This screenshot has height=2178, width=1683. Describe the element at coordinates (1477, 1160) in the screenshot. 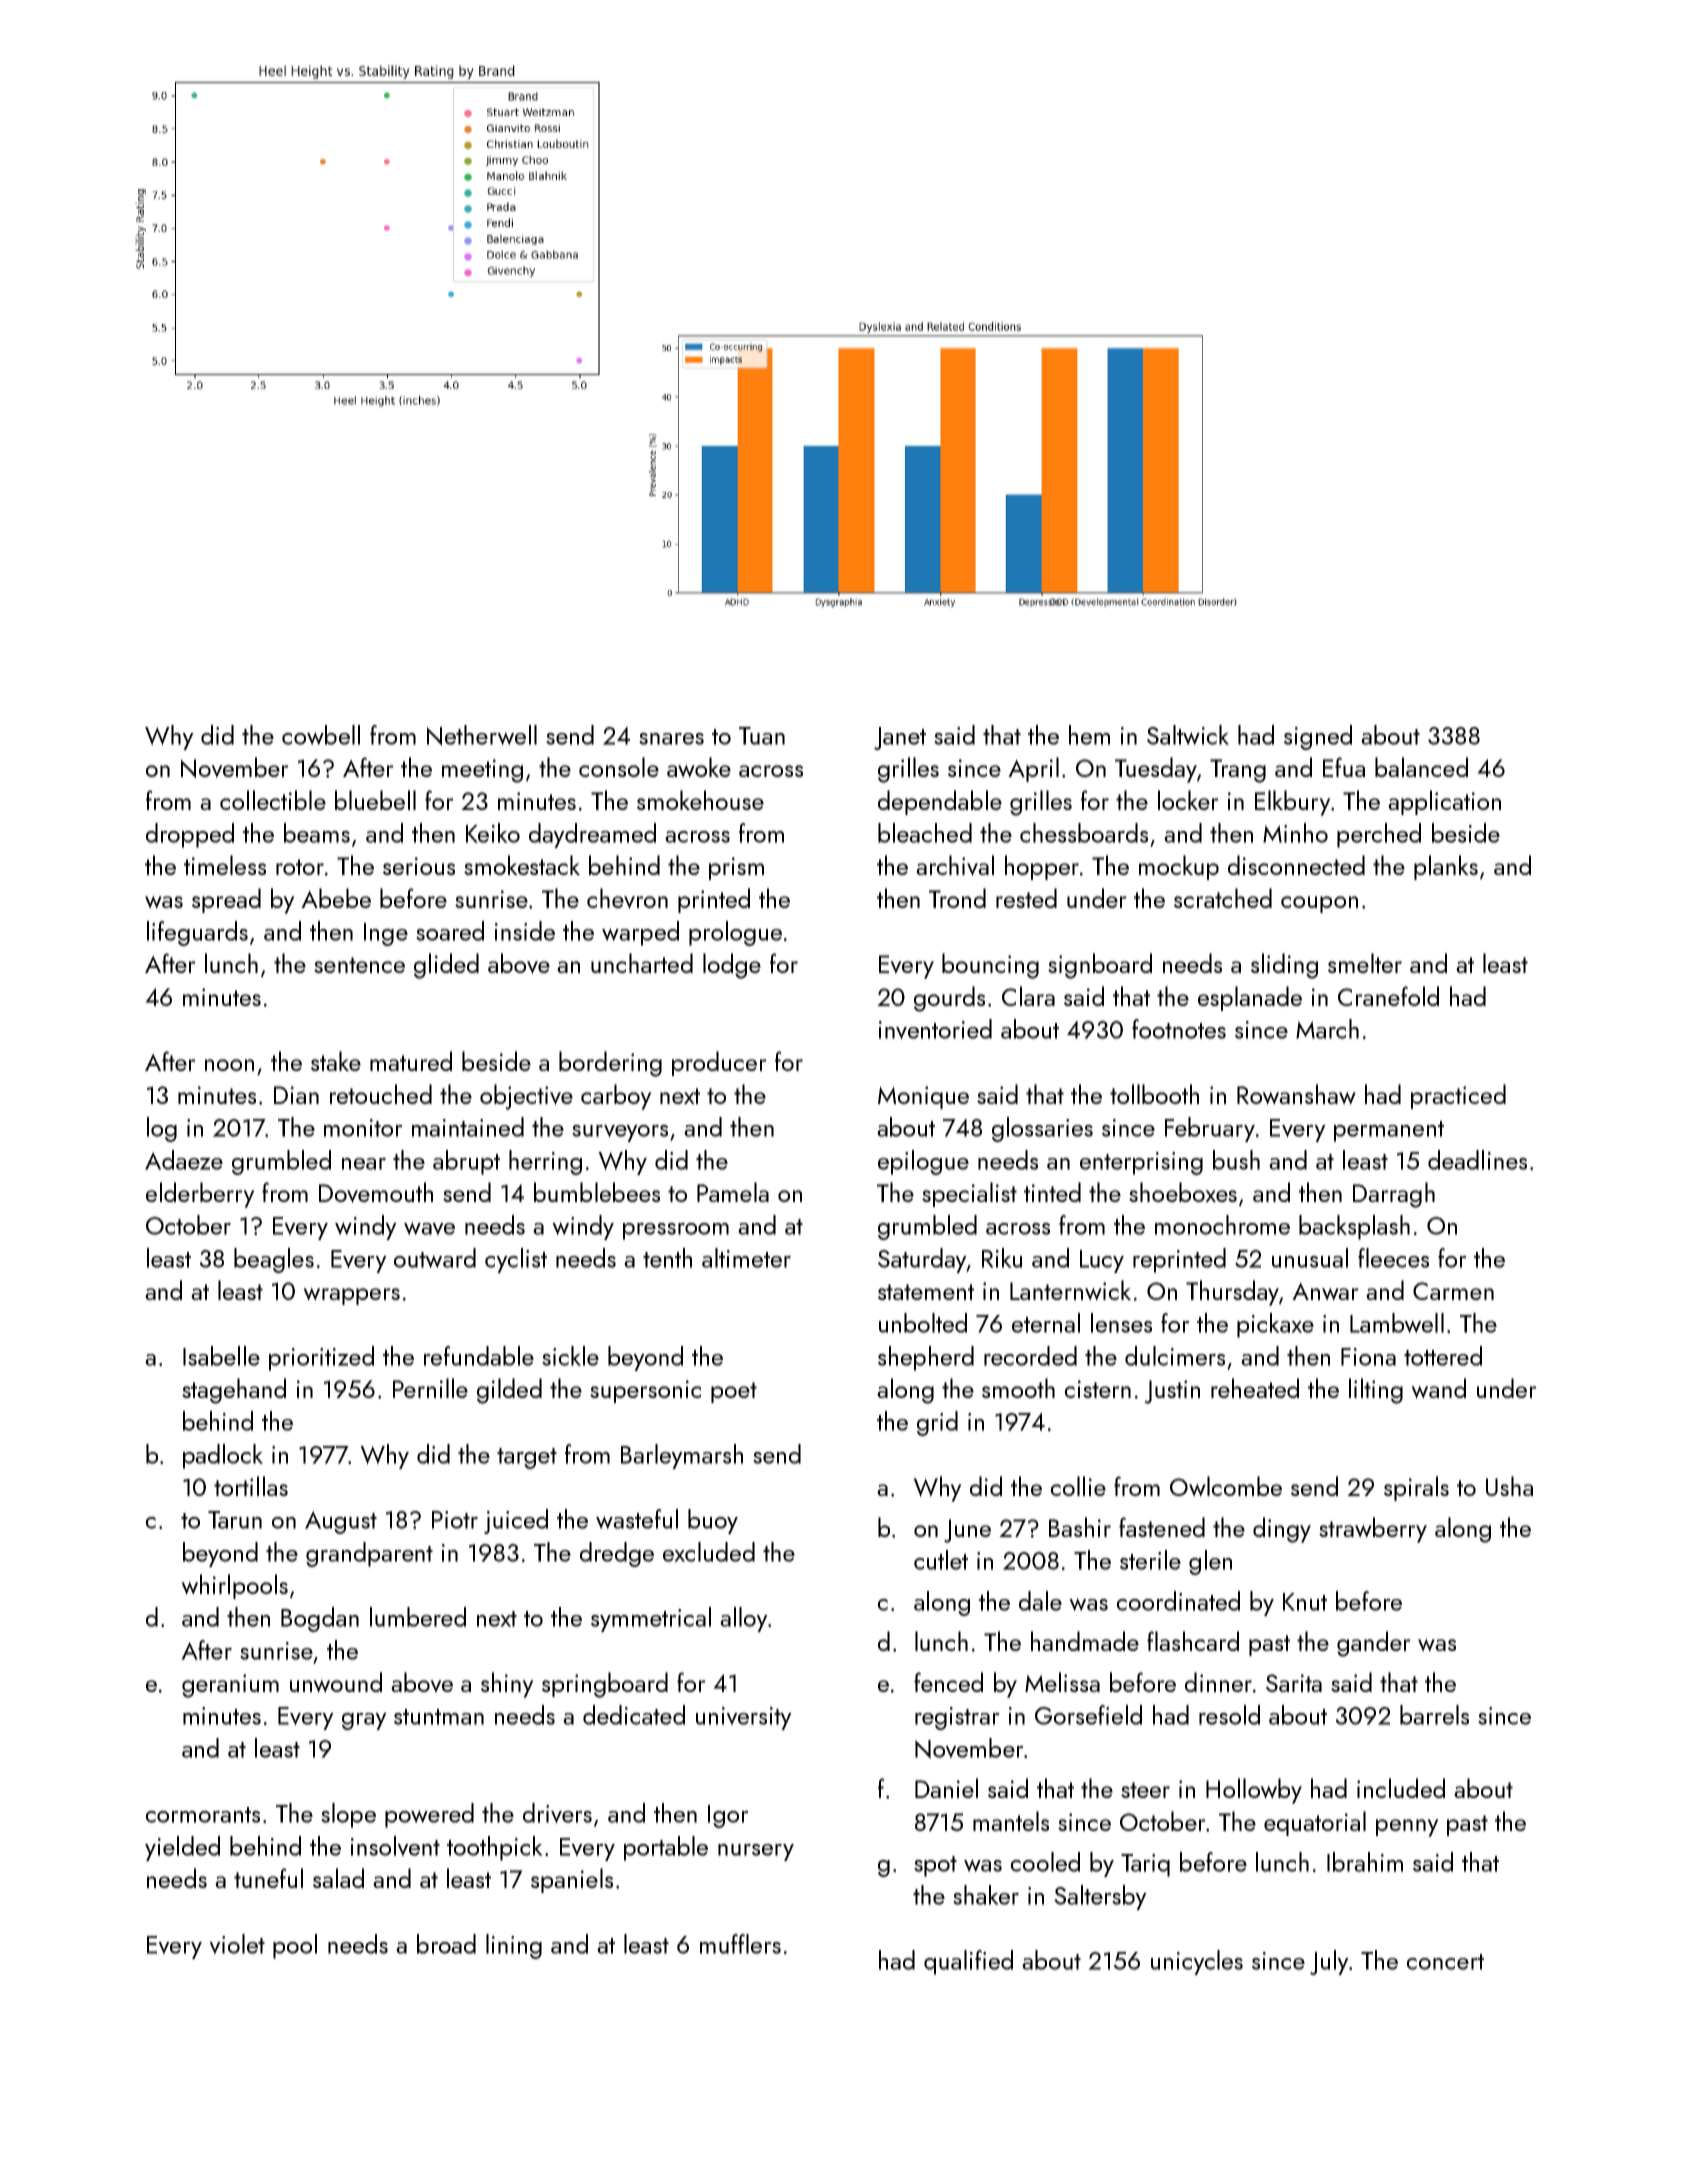

I see `deadlines` at that location.
